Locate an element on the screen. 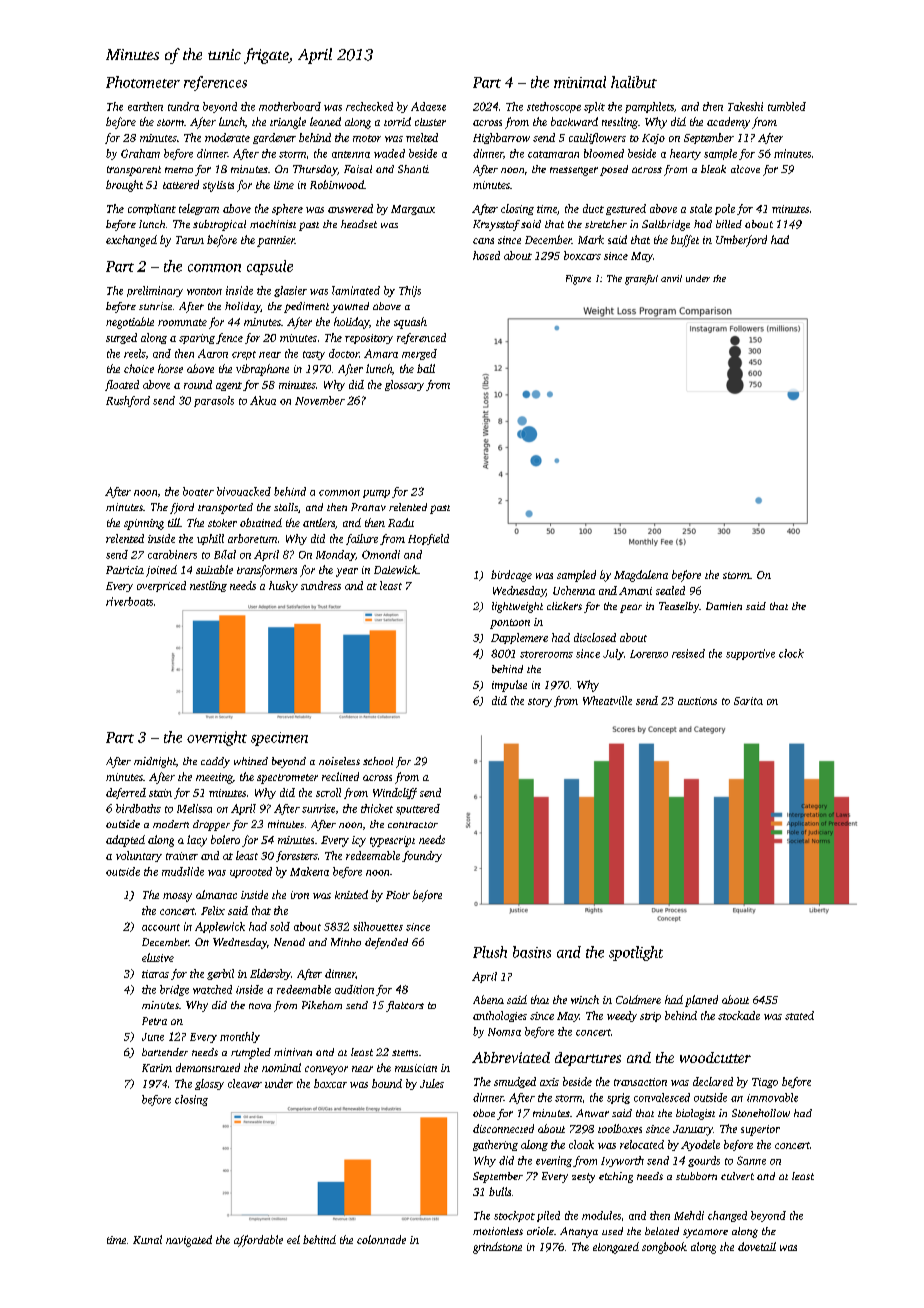  tumbled is located at coordinates (787, 106).
